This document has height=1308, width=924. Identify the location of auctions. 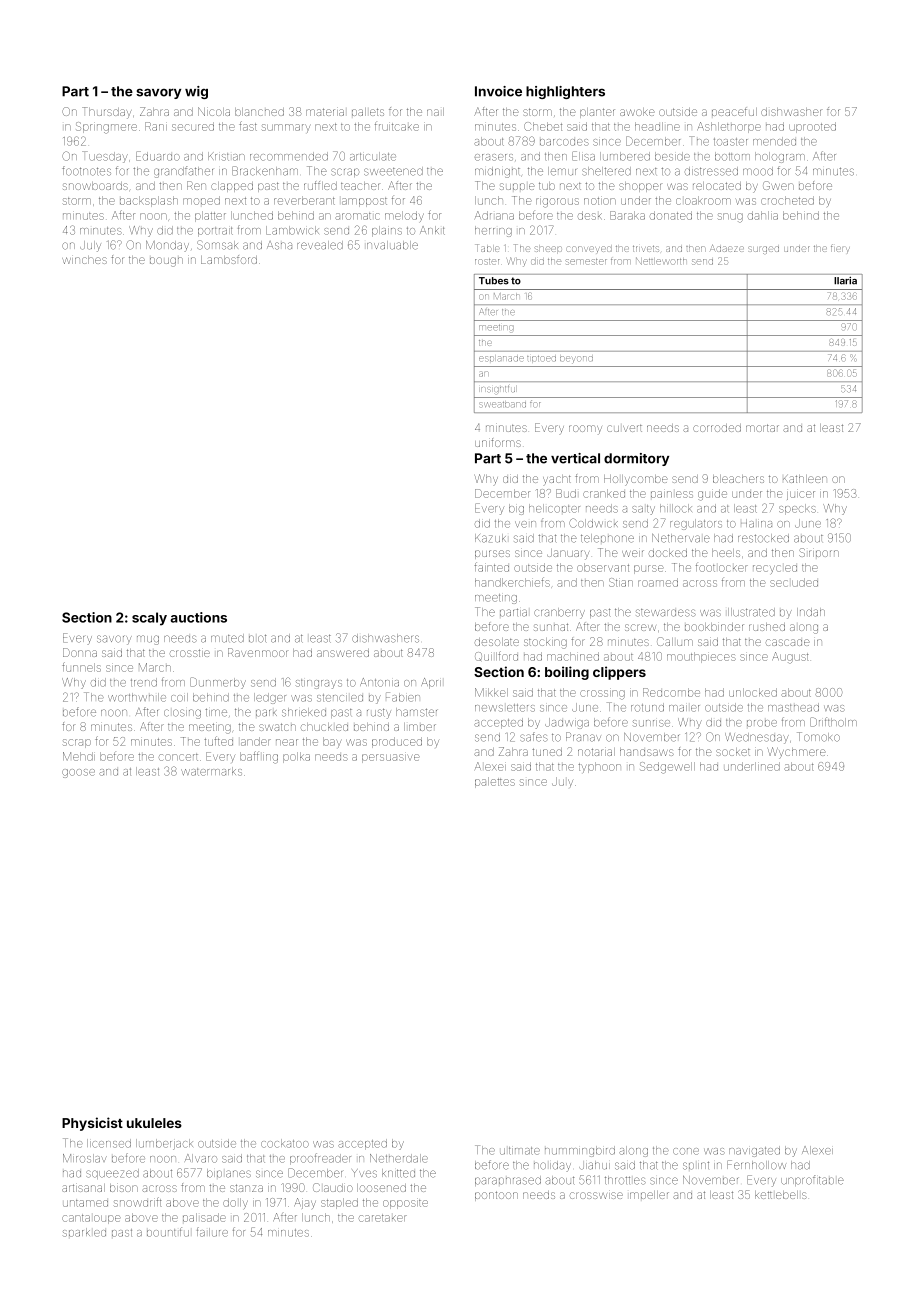
(198, 617).
